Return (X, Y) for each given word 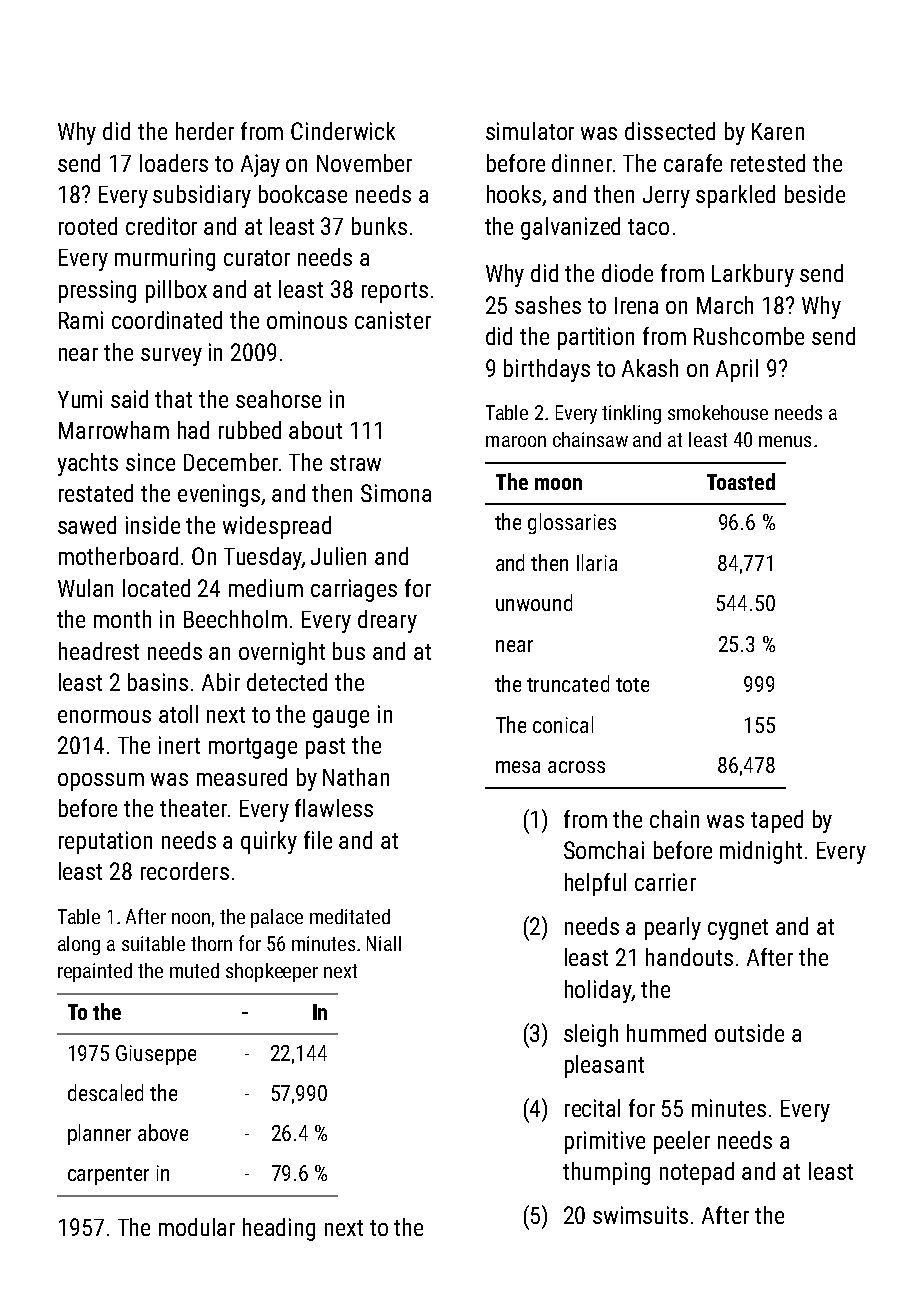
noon (191, 918)
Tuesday (263, 558)
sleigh (591, 1035)
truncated (568, 683)
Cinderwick (343, 131)
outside (749, 1033)
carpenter (108, 1176)
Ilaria (597, 562)
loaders (174, 163)
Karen (778, 131)
